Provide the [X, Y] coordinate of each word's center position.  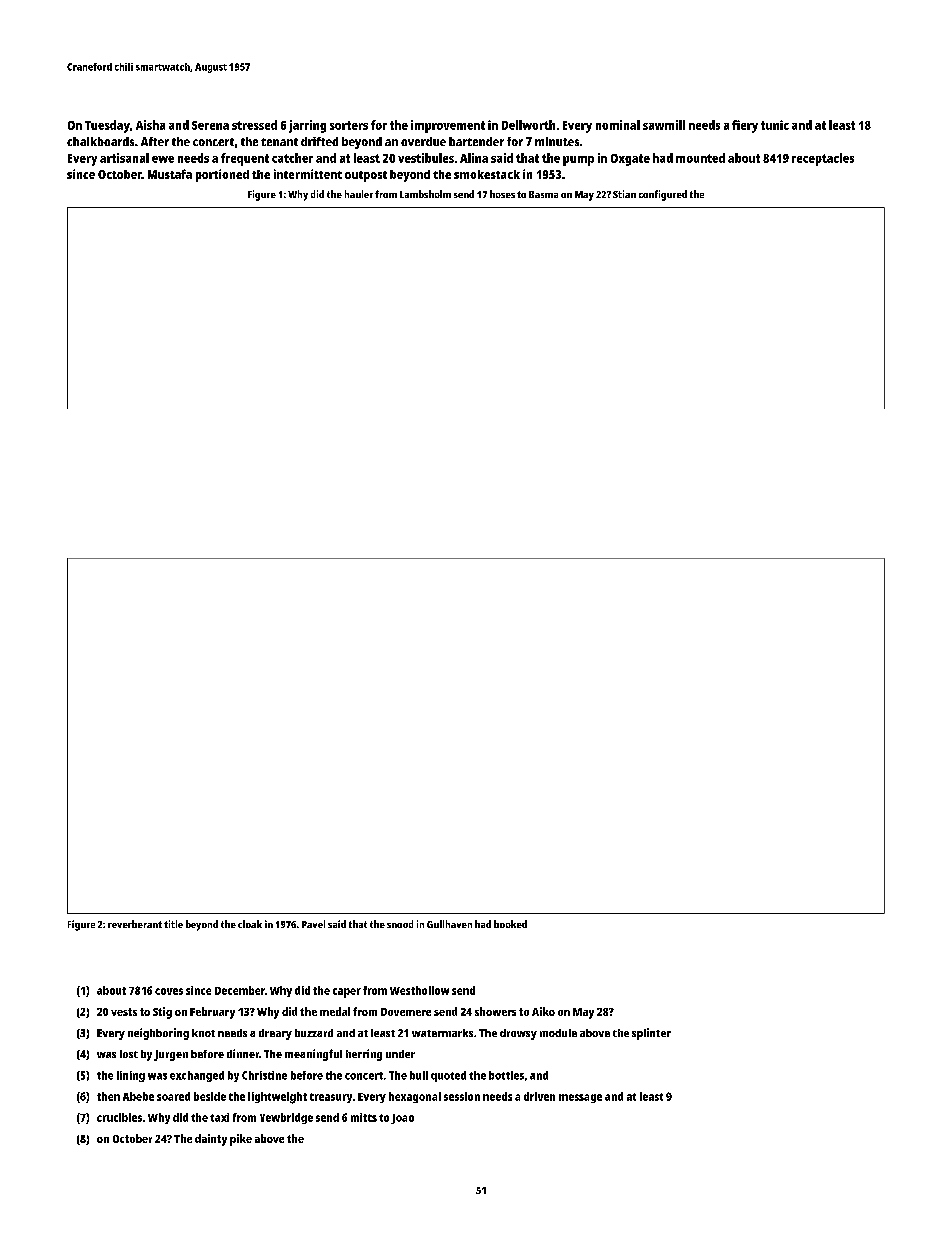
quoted [448, 1076]
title [173, 924]
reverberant [135, 924]
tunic [775, 125]
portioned [222, 175]
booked [510, 924]
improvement [448, 126]
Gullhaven [449, 924]
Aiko [543, 1011]
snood [400, 924]
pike [241, 1140]
